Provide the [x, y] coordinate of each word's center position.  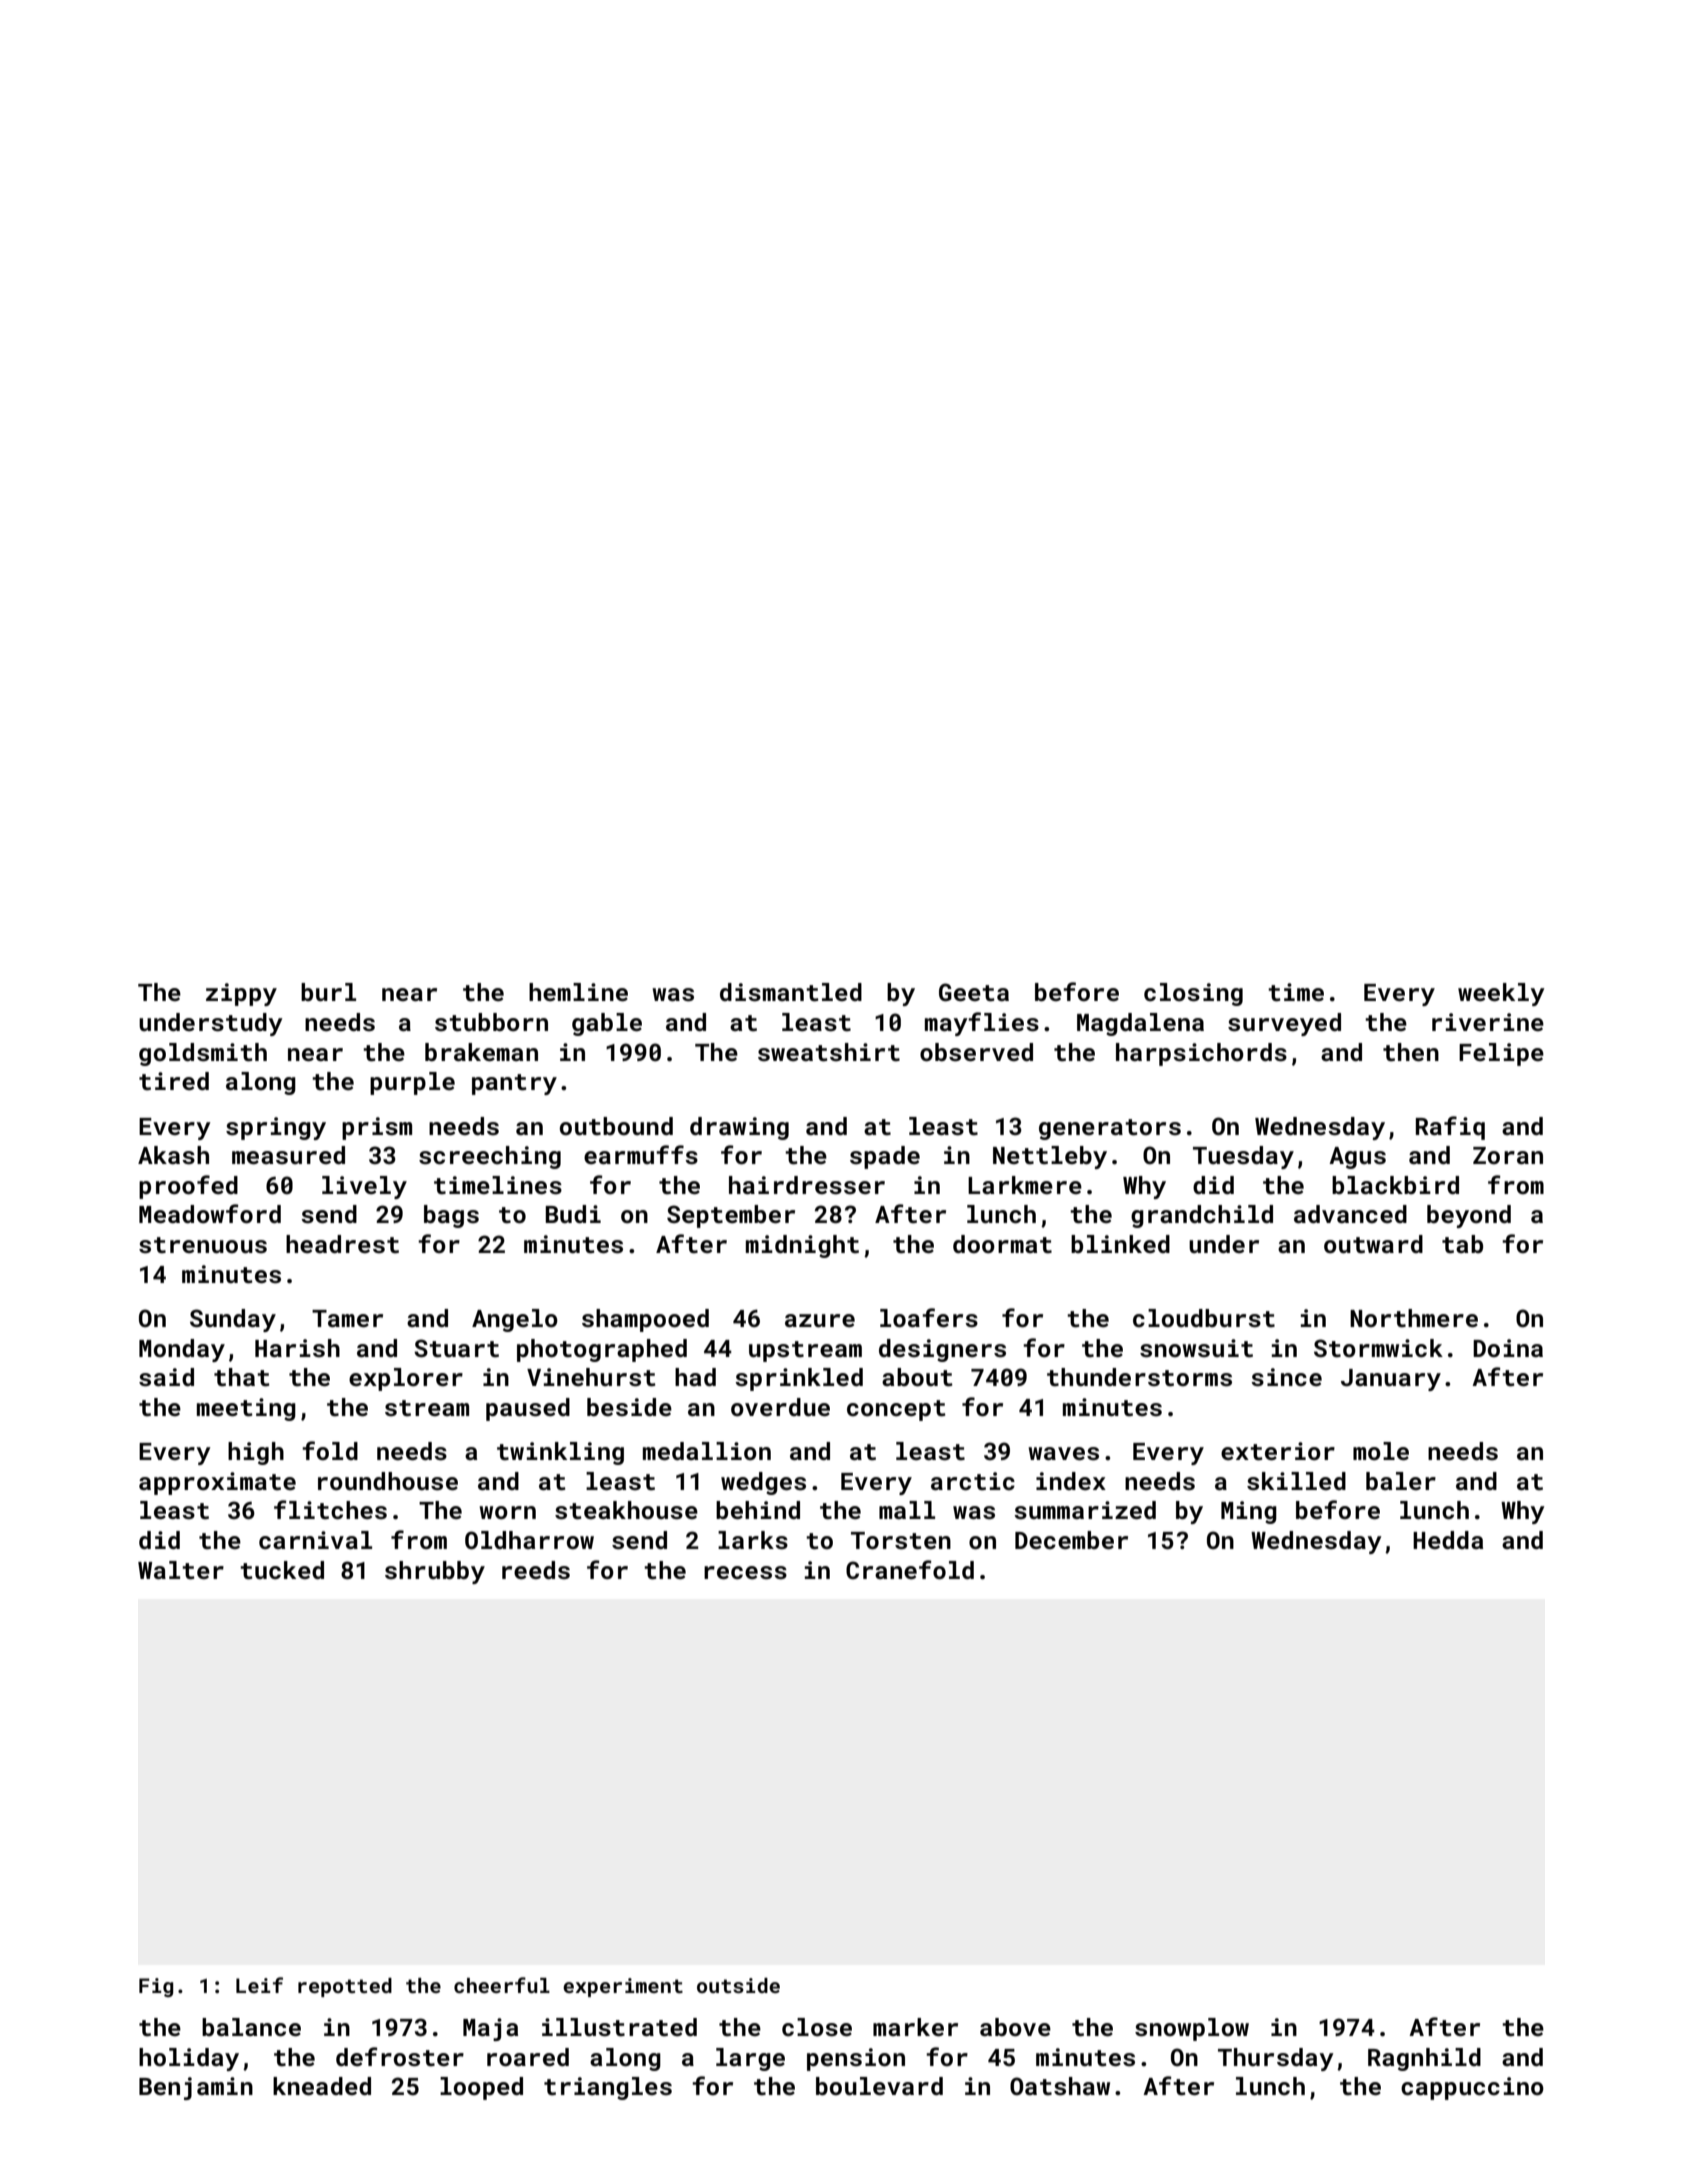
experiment [623, 1987]
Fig [156, 1987]
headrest [342, 1244]
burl [328, 992]
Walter [181, 1570]
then [1411, 1052]
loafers [929, 1318]
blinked [1120, 1244]
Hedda [1448, 1540]
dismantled [791, 992]
